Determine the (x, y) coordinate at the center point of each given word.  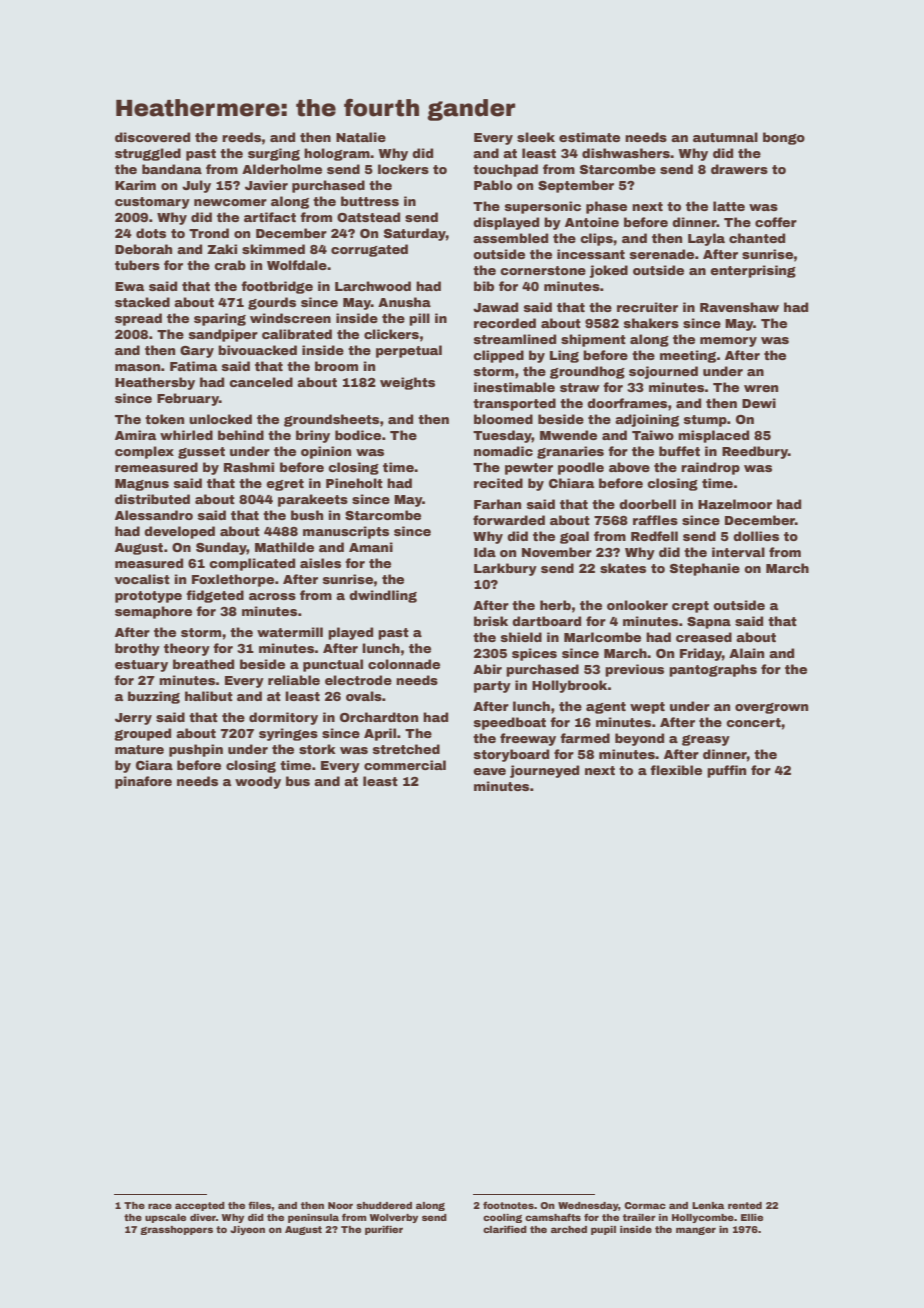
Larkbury (505, 569)
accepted (200, 1206)
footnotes (508, 1205)
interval (738, 552)
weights (407, 383)
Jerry (133, 719)
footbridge (277, 287)
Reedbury (755, 452)
